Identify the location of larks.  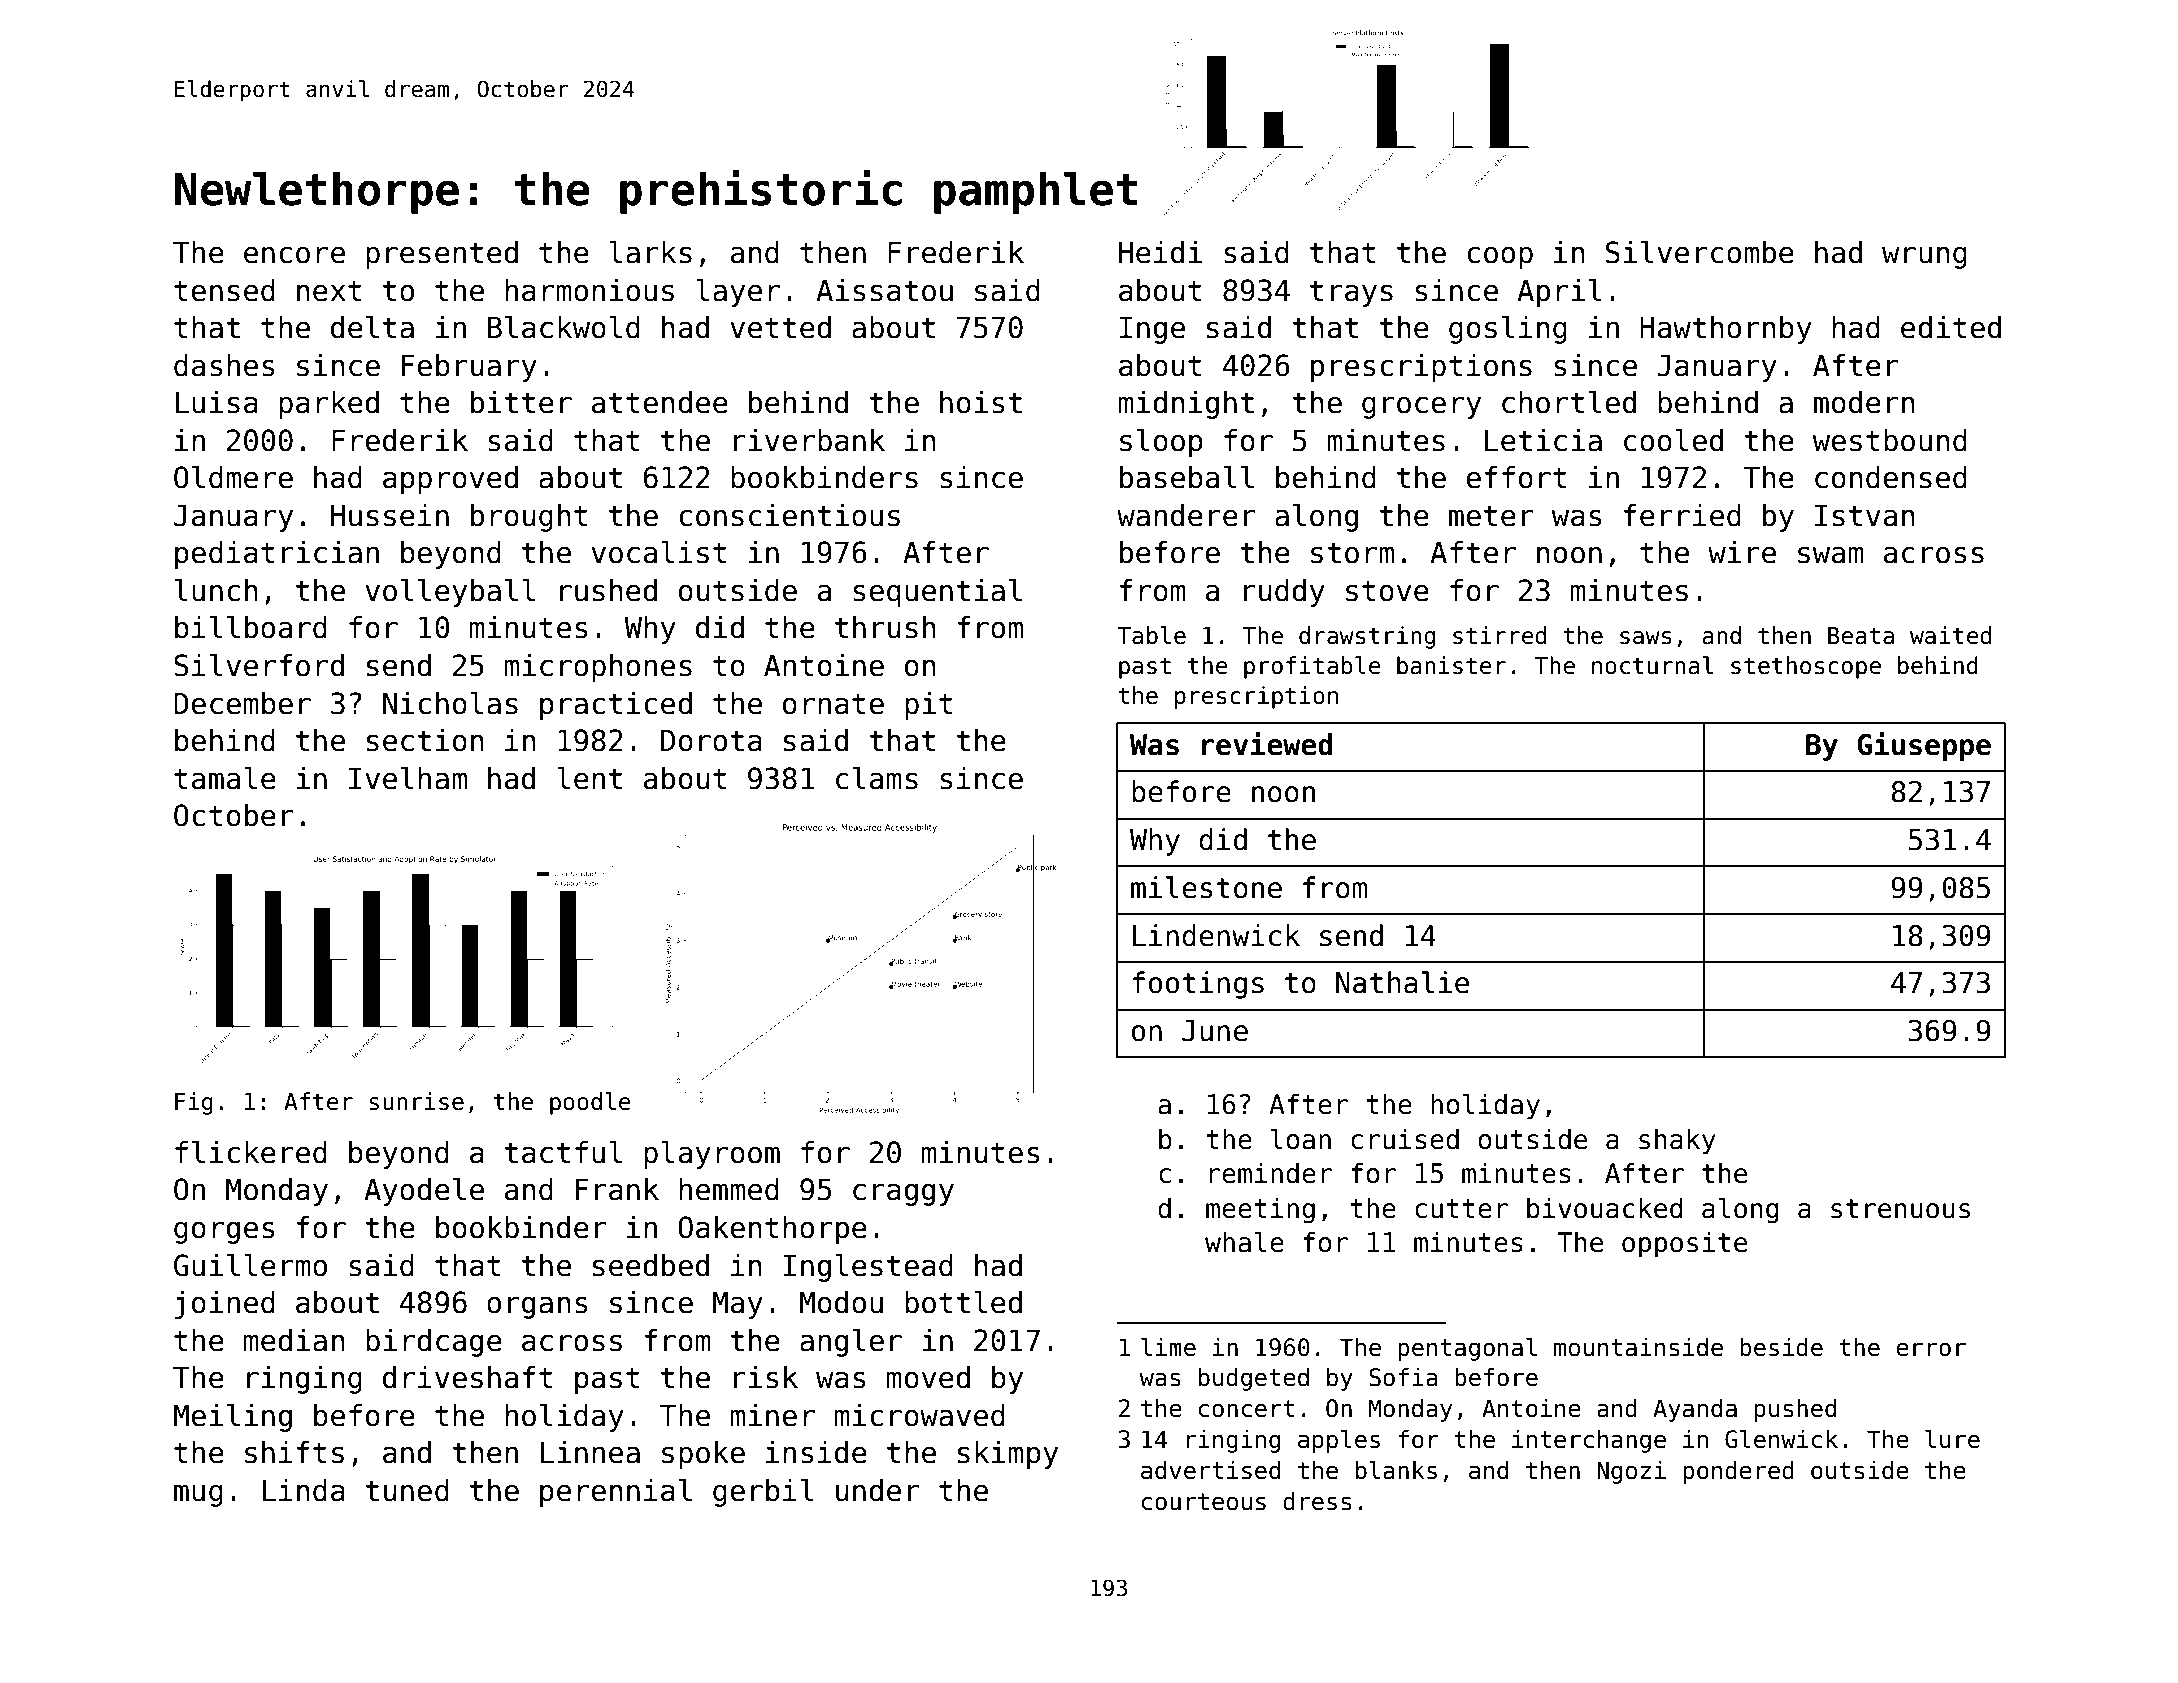
(650, 252).
